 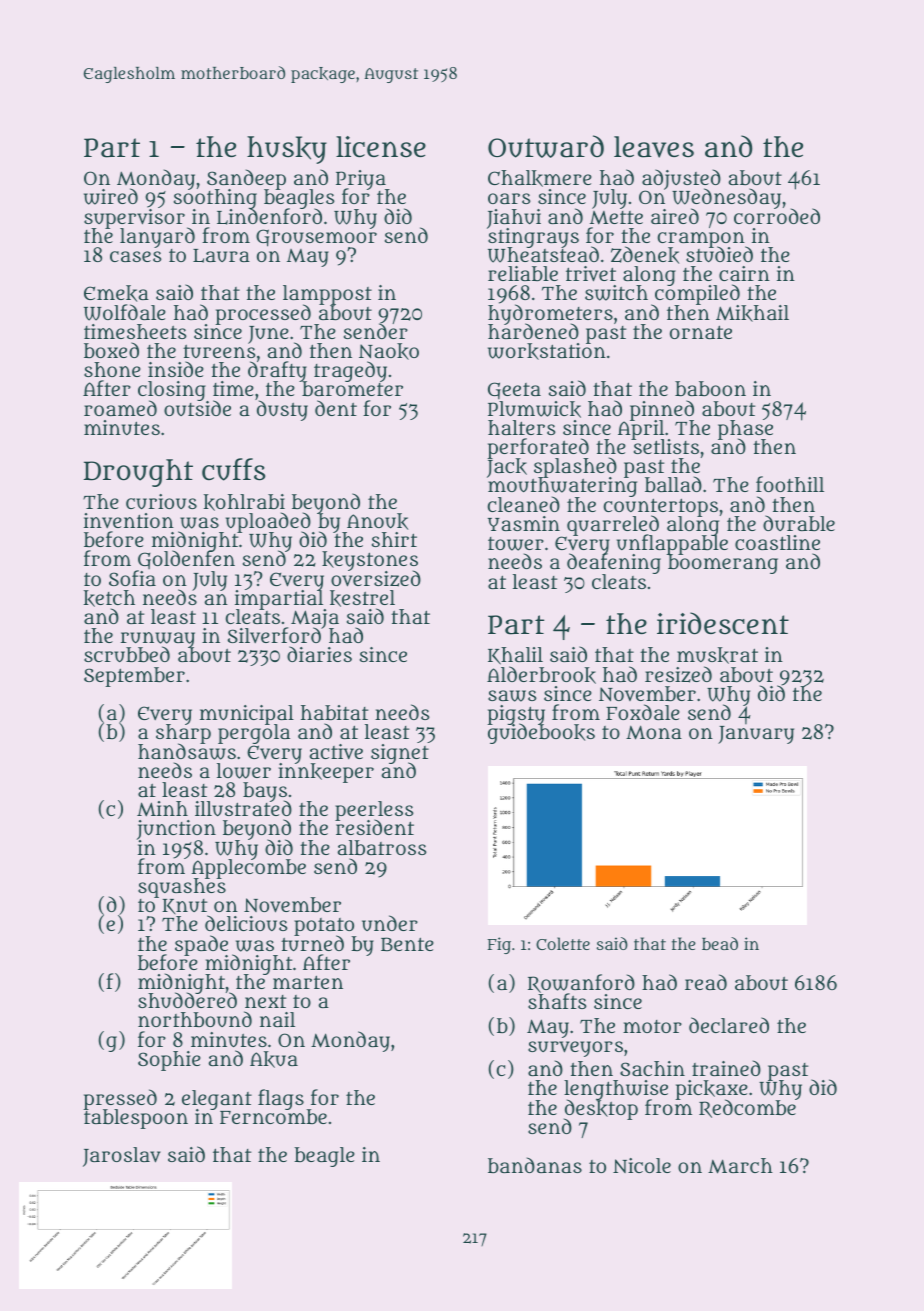 I want to click on inside, so click(x=176, y=369).
